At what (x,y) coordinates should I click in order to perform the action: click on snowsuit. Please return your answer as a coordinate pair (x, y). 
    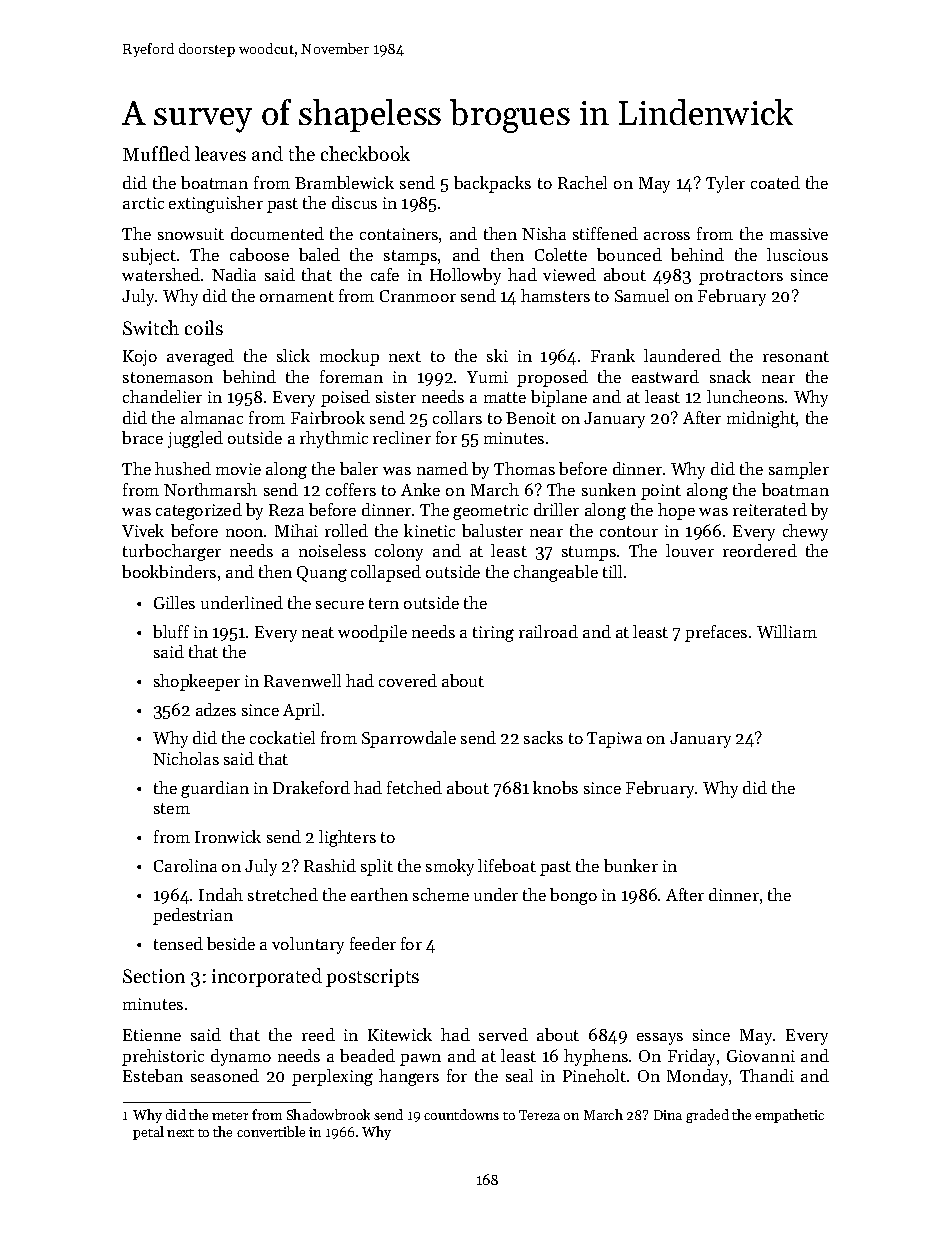
    Looking at the image, I should click on (191, 234).
